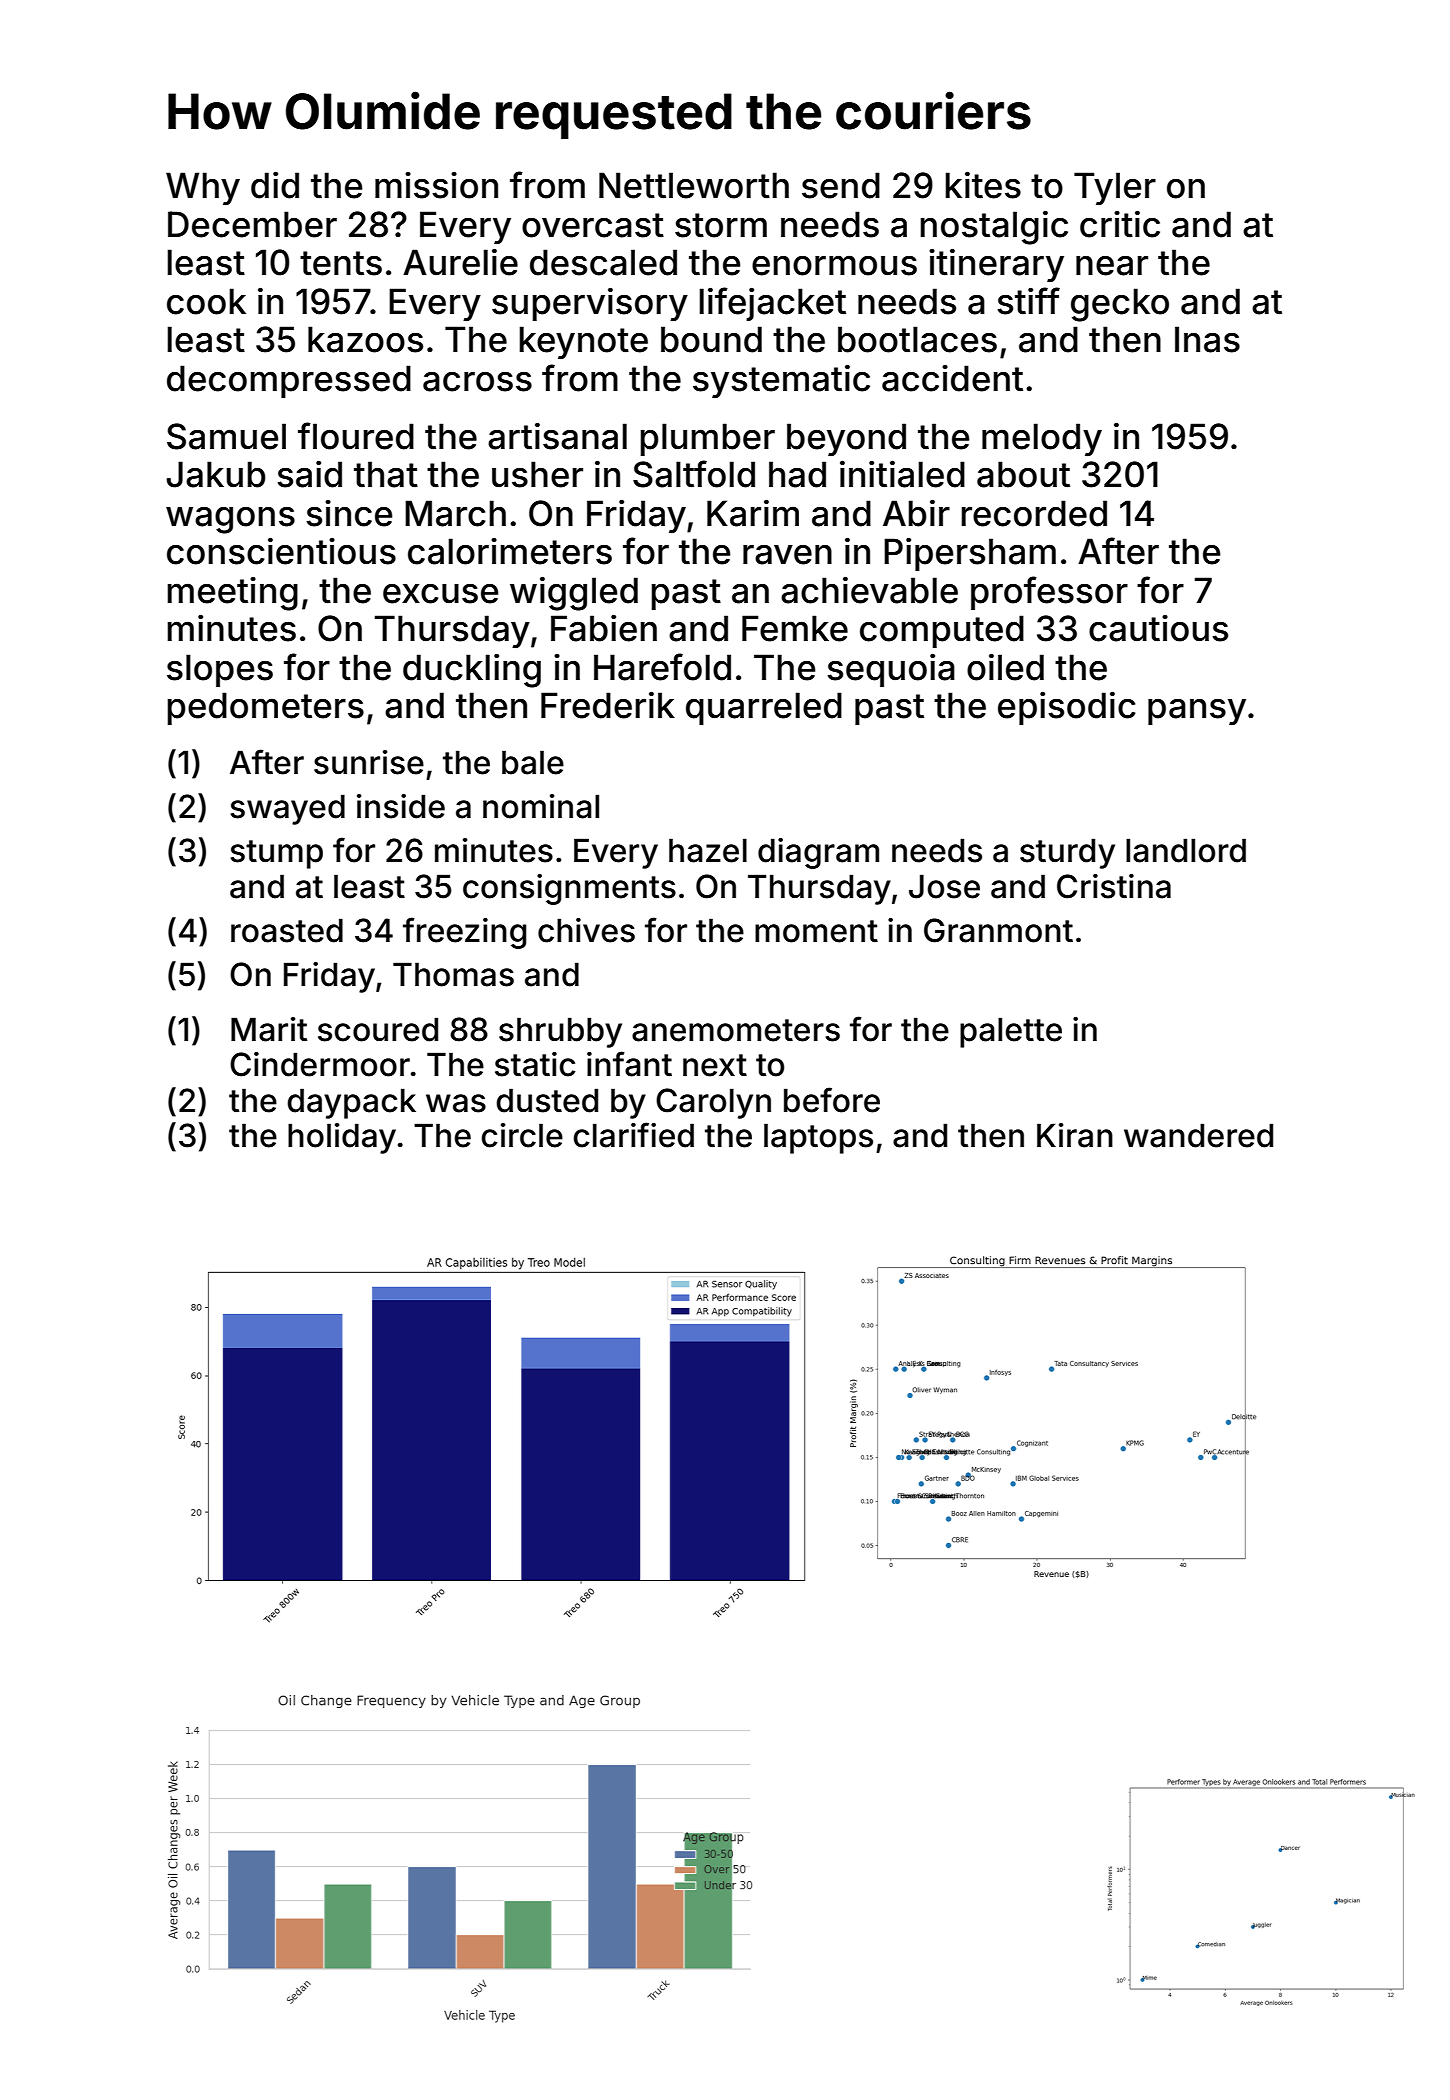  What do you see at coordinates (456, 1103) in the document?
I see `was` at bounding box center [456, 1103].
